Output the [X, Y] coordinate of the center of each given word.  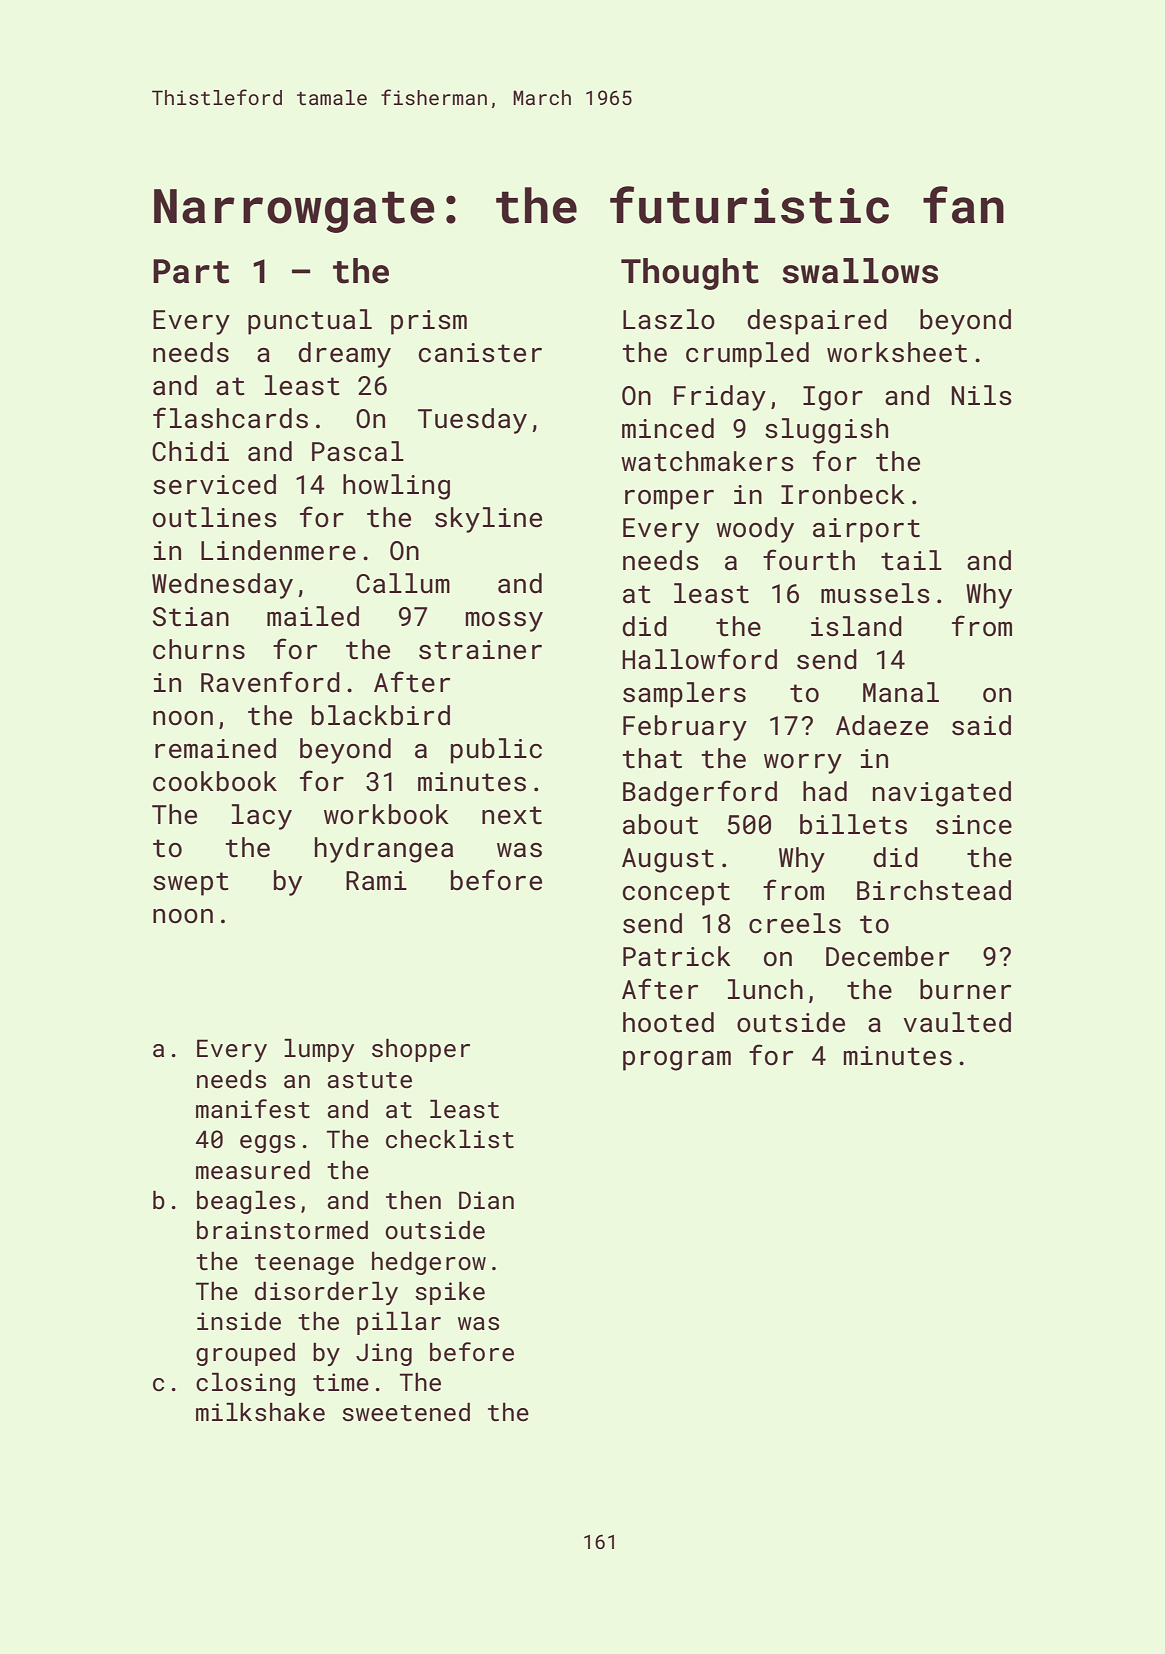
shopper [421, 1050]
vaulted [957, 1022]
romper [669, 500]
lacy [262, 817]
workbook [386, 814]
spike [450, 1293]
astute [370, 1080]
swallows [860, 271]
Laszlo [669, 319]
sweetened [406, 1412]
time [341, 1382]
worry [803, 764]
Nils [981, 395]
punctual [310, 322]
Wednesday [222, 586]
